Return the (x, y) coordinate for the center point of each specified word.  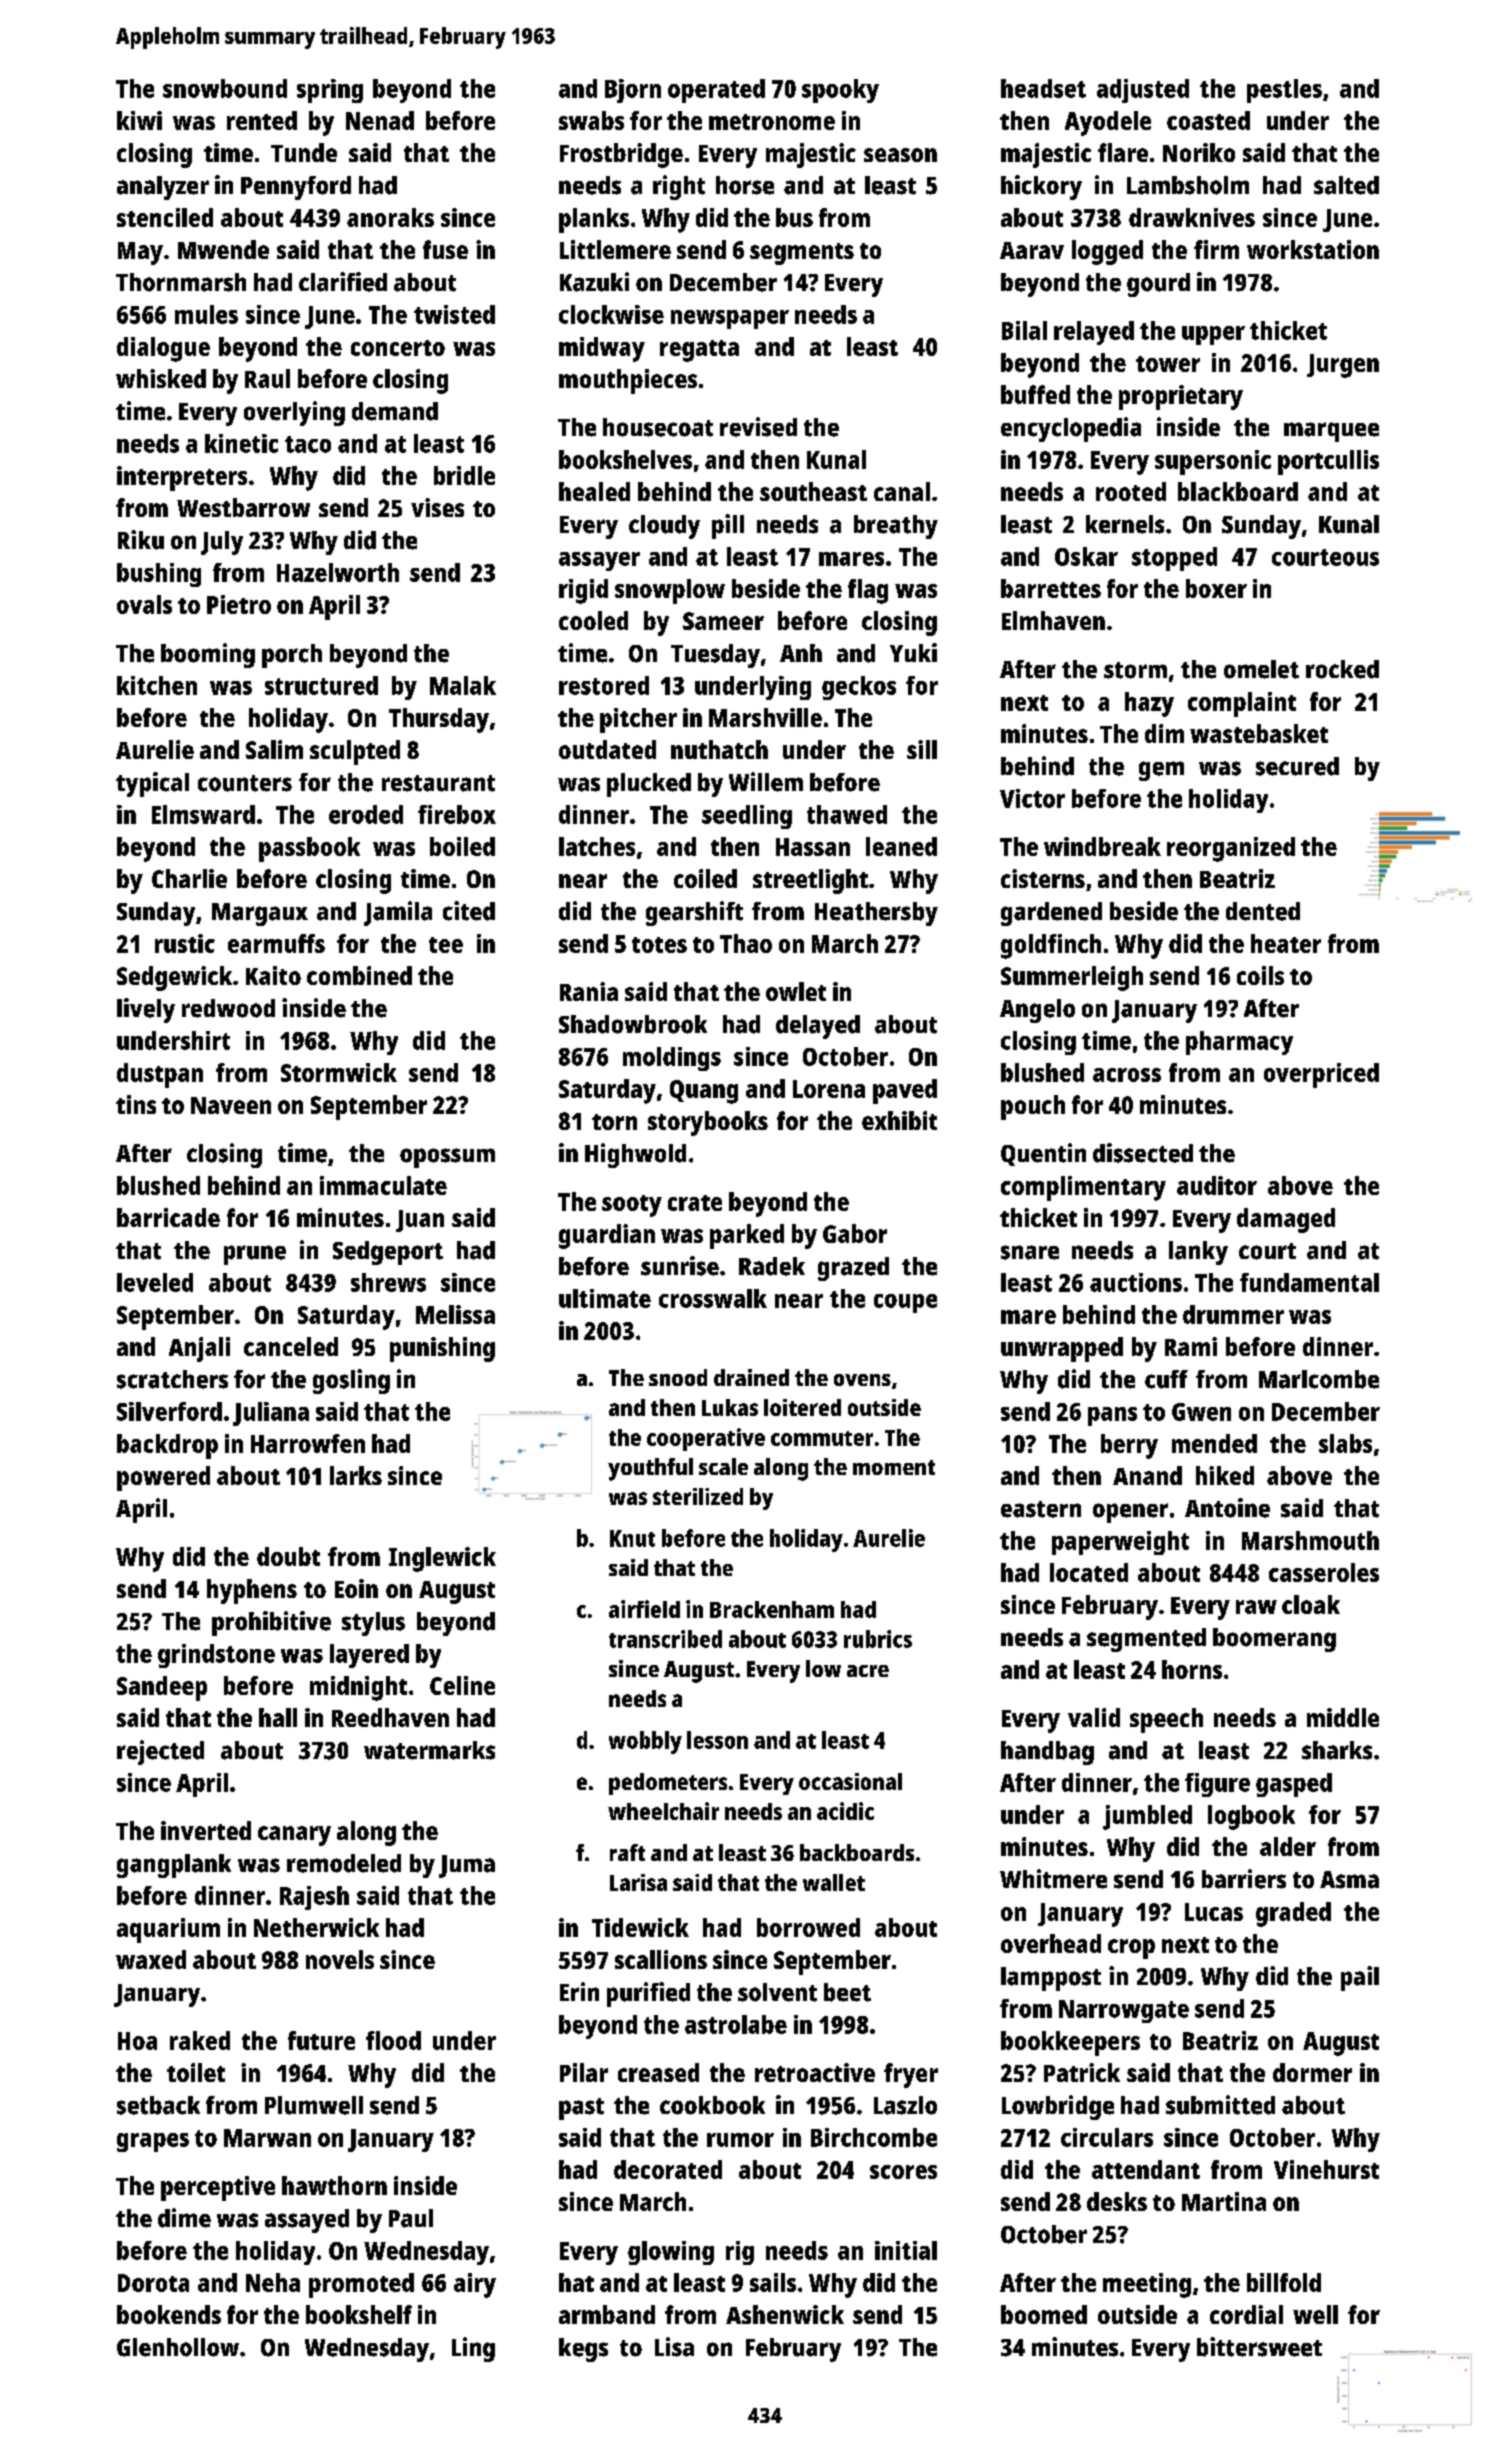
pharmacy (1239, 1043)
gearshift (694, 913)
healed (594, 491)
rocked (1342, 669)
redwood (228, 1008)
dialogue (163, 349)
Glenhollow (178, 2347)
